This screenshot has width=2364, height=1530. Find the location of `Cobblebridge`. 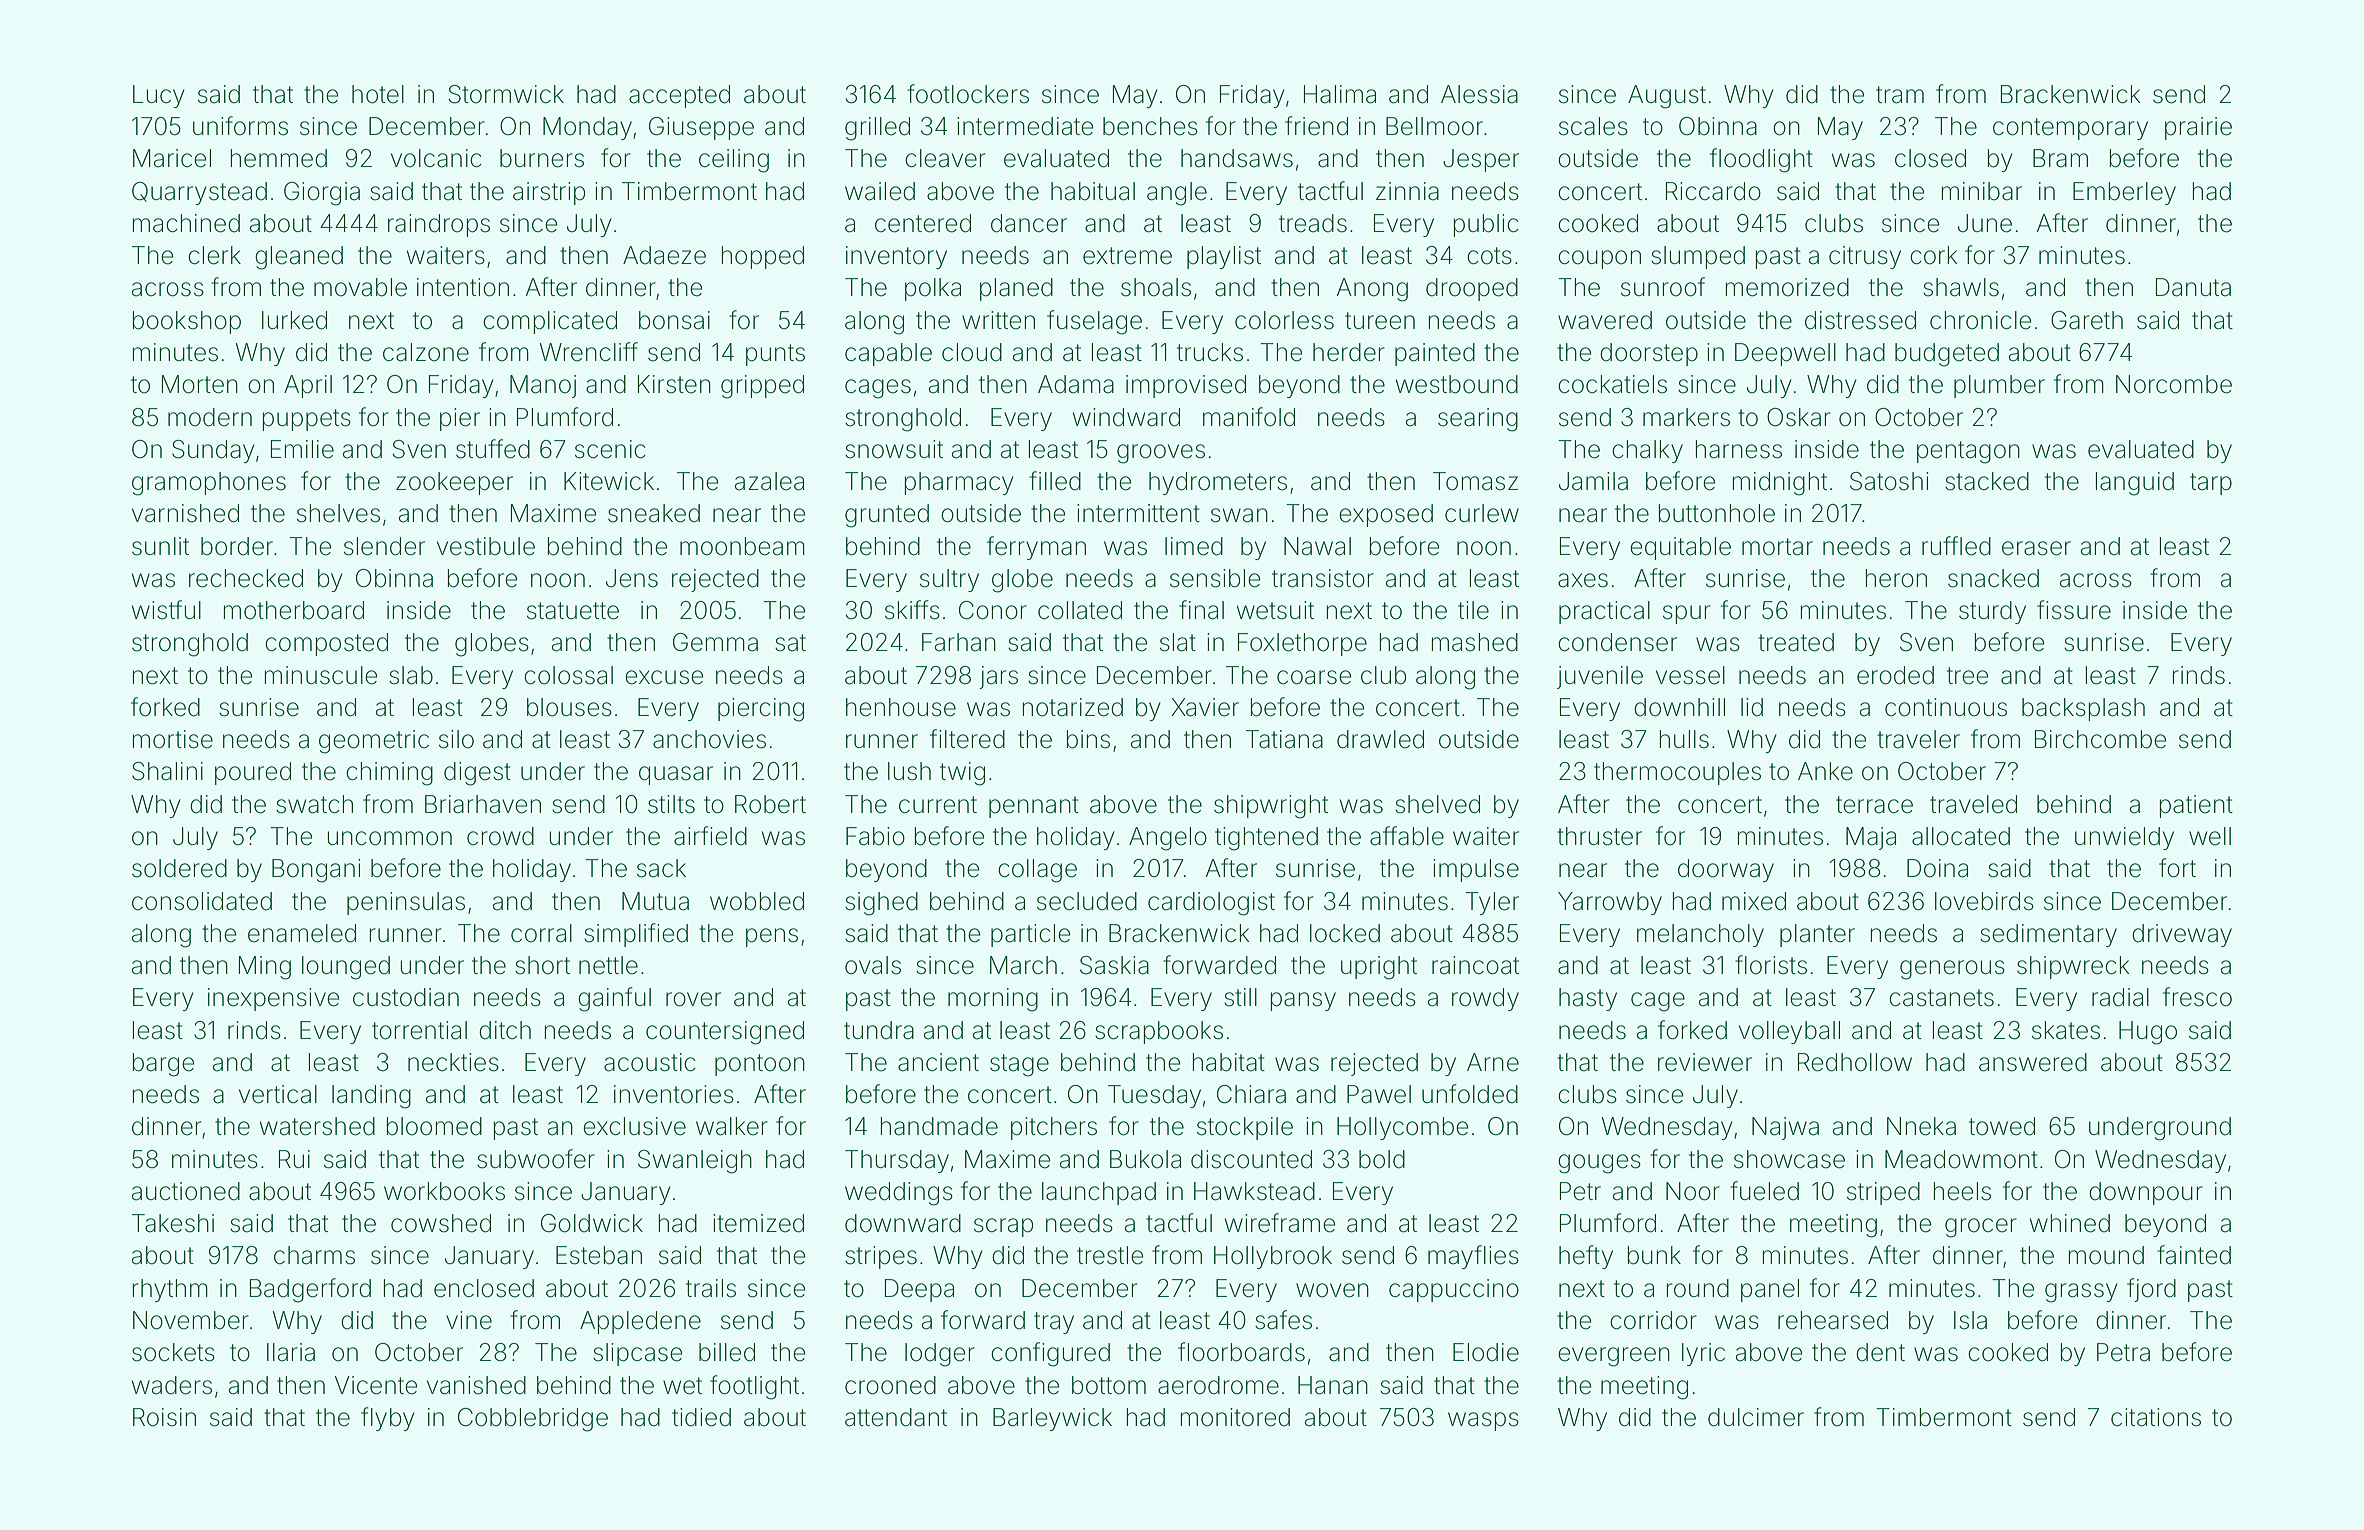

Cobblebridge is located at coordinates (533, 1420).
